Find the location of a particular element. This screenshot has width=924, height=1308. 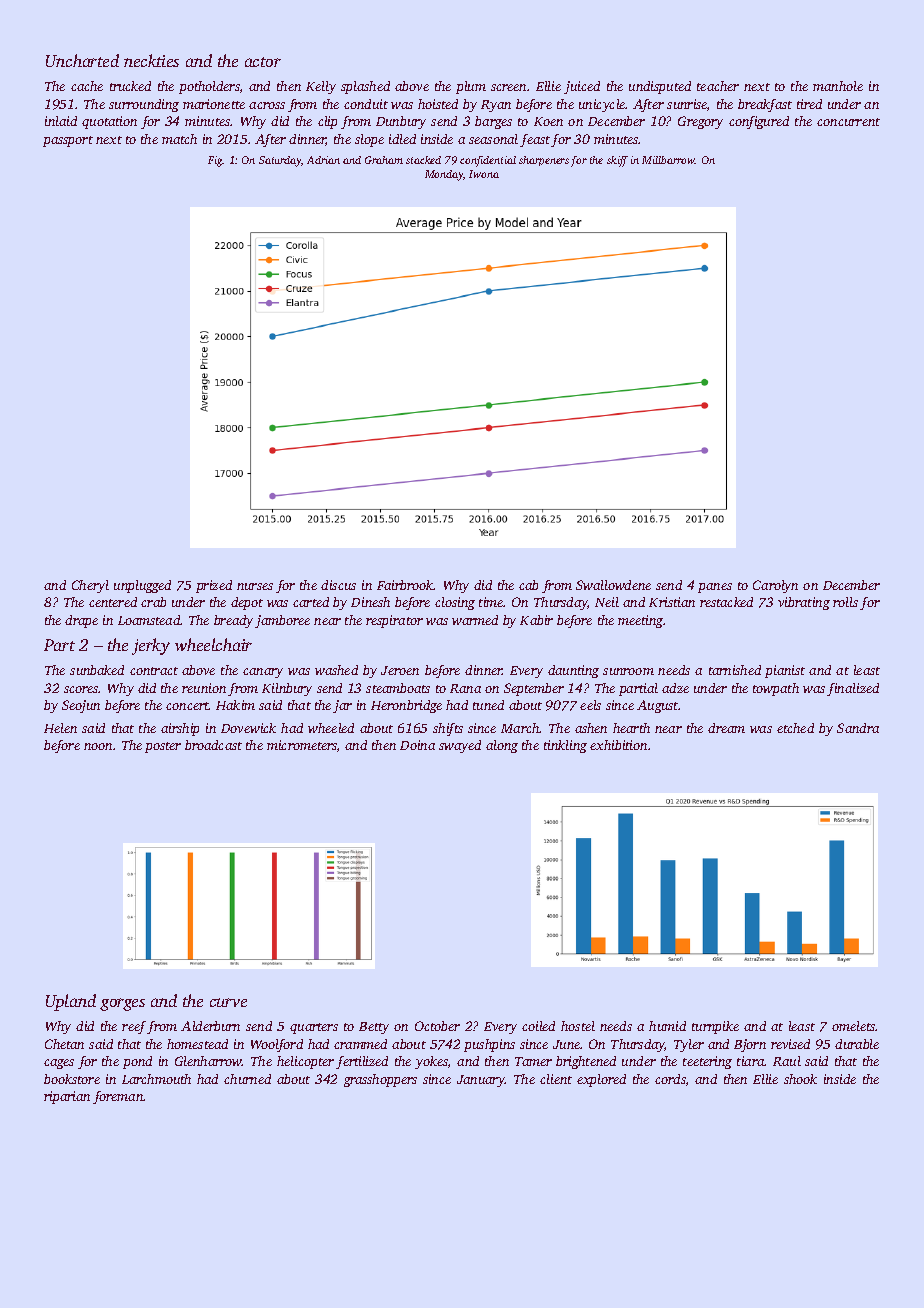

across is located at coordinates (267, 105).
